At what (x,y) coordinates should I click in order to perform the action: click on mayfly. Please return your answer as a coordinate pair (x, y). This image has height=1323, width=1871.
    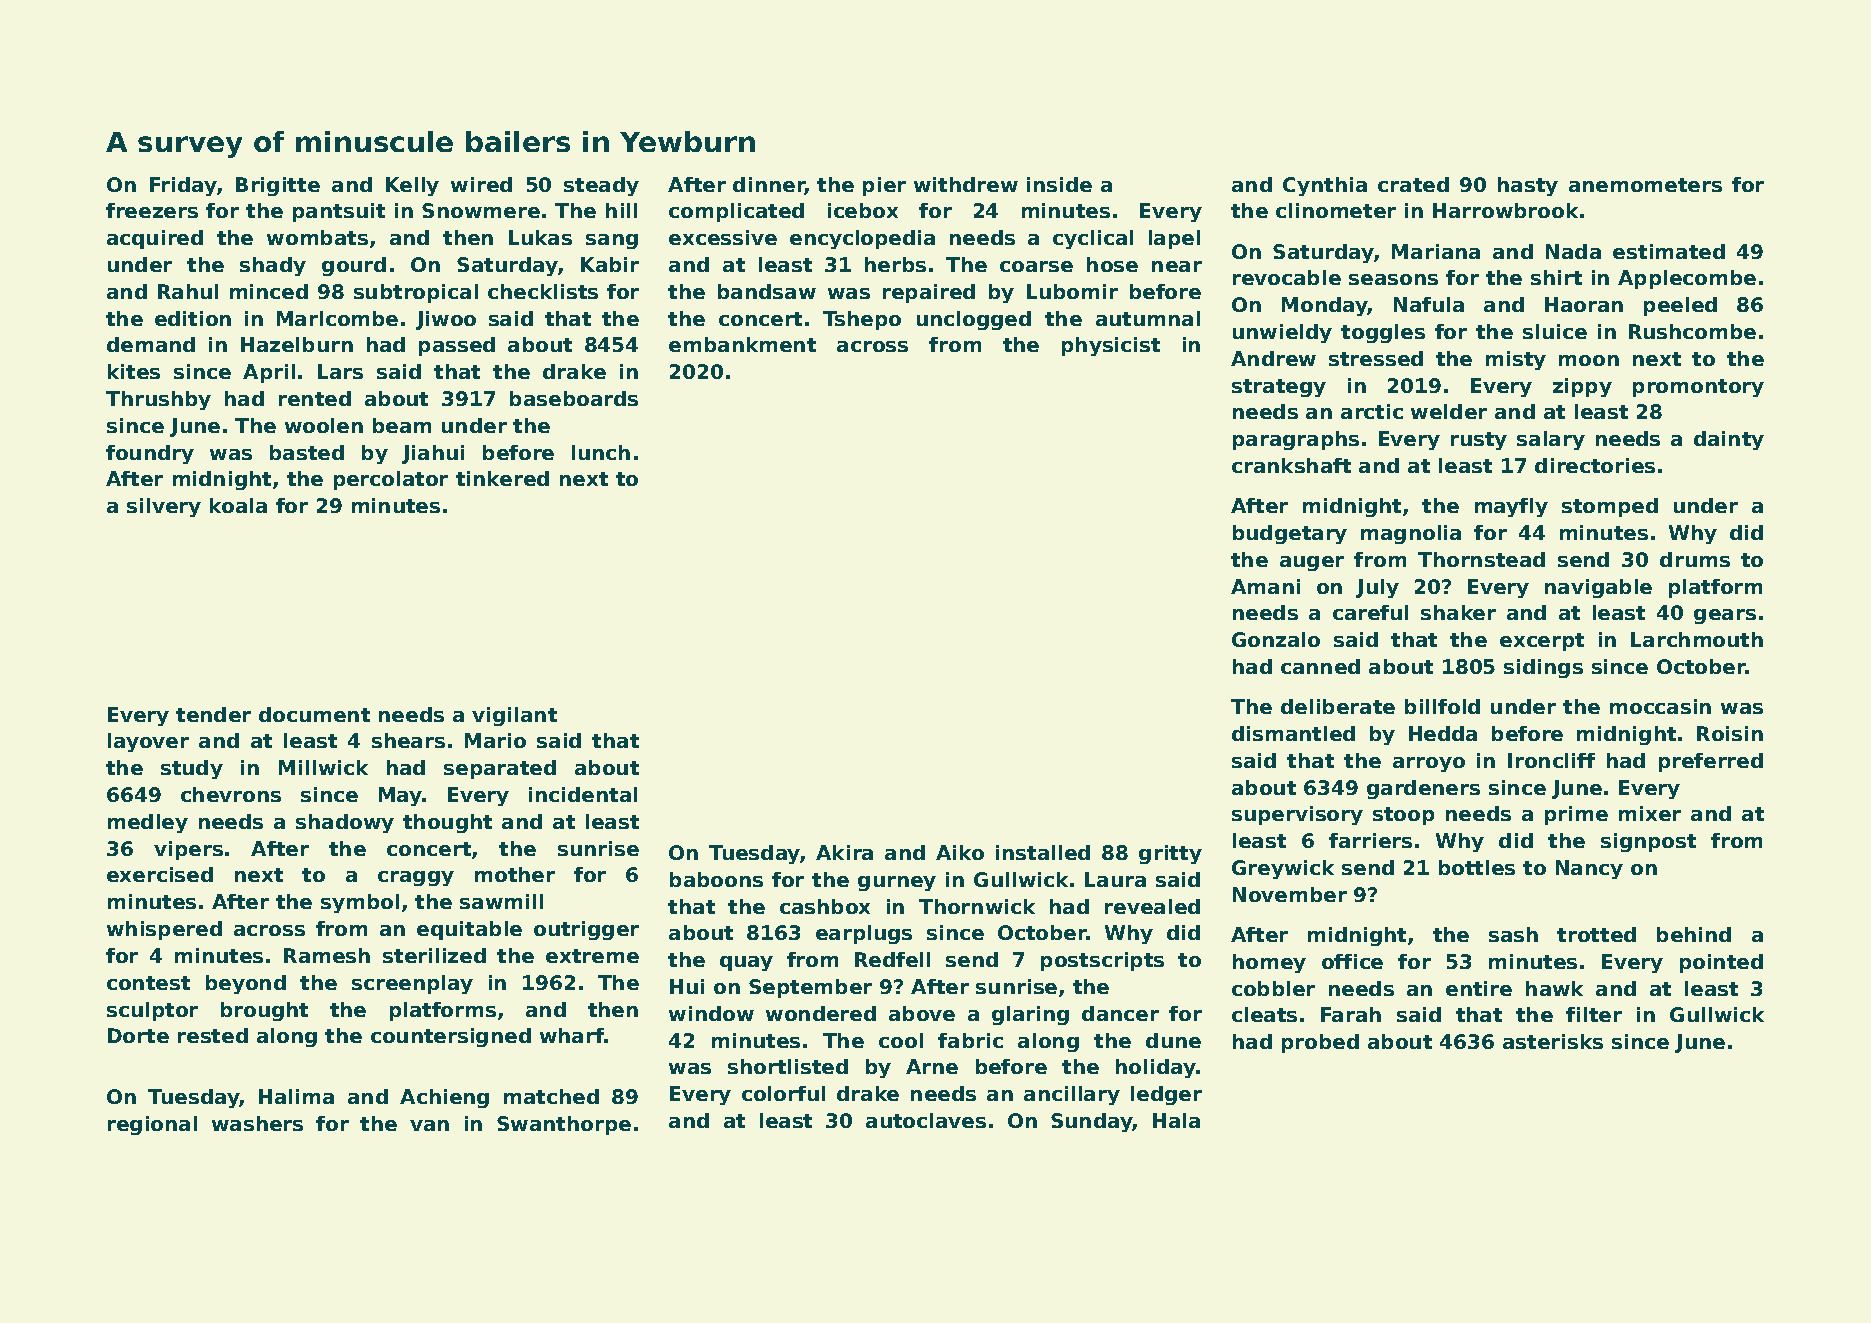
    Looking at the image, I should click on (1511, 507).
